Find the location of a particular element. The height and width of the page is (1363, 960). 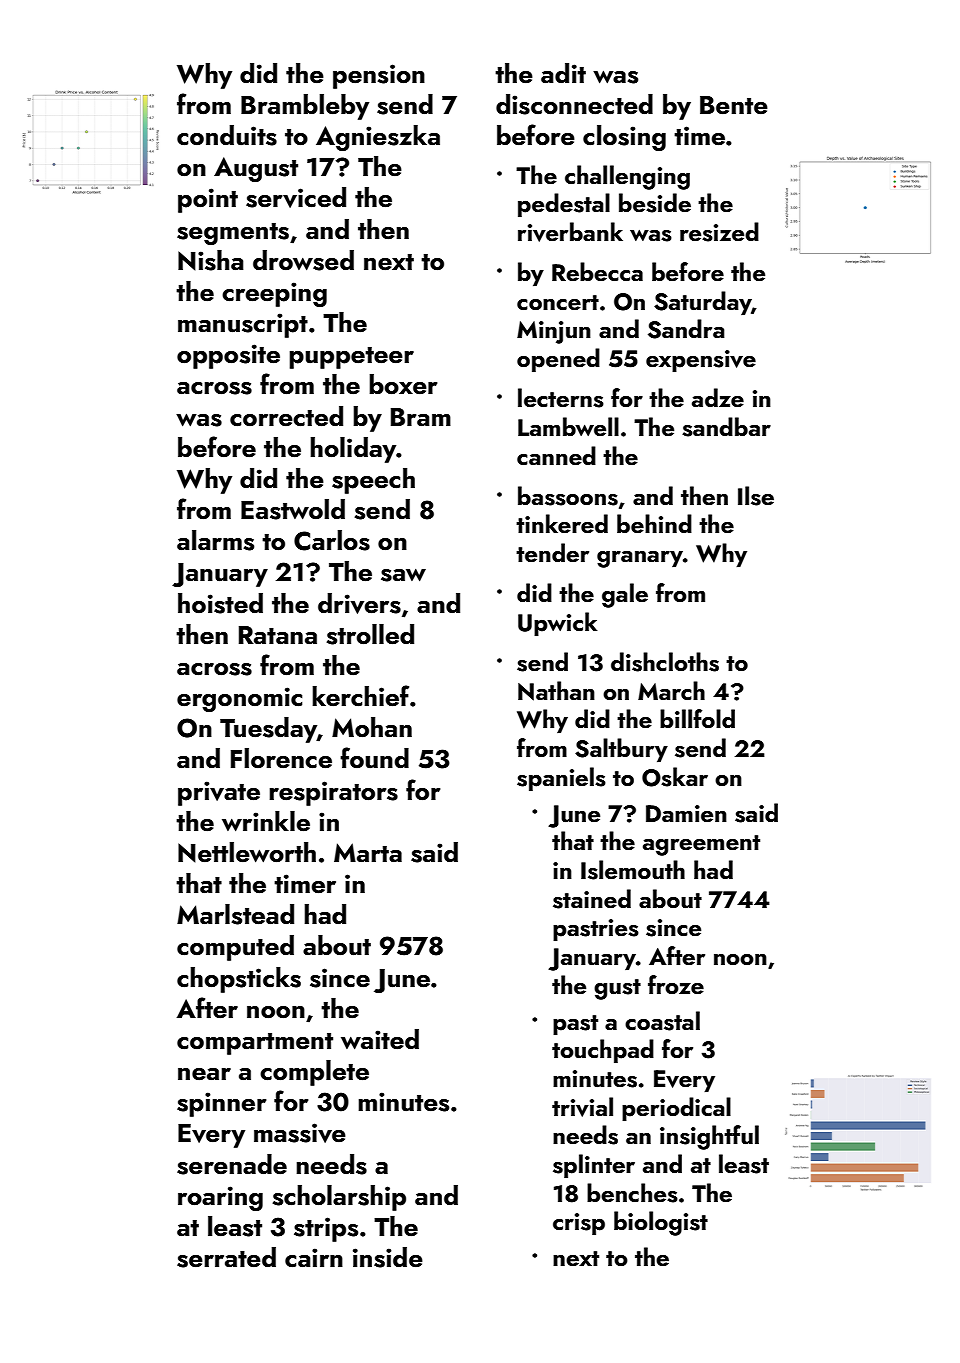

resized is located at coordinates (719, 232).
